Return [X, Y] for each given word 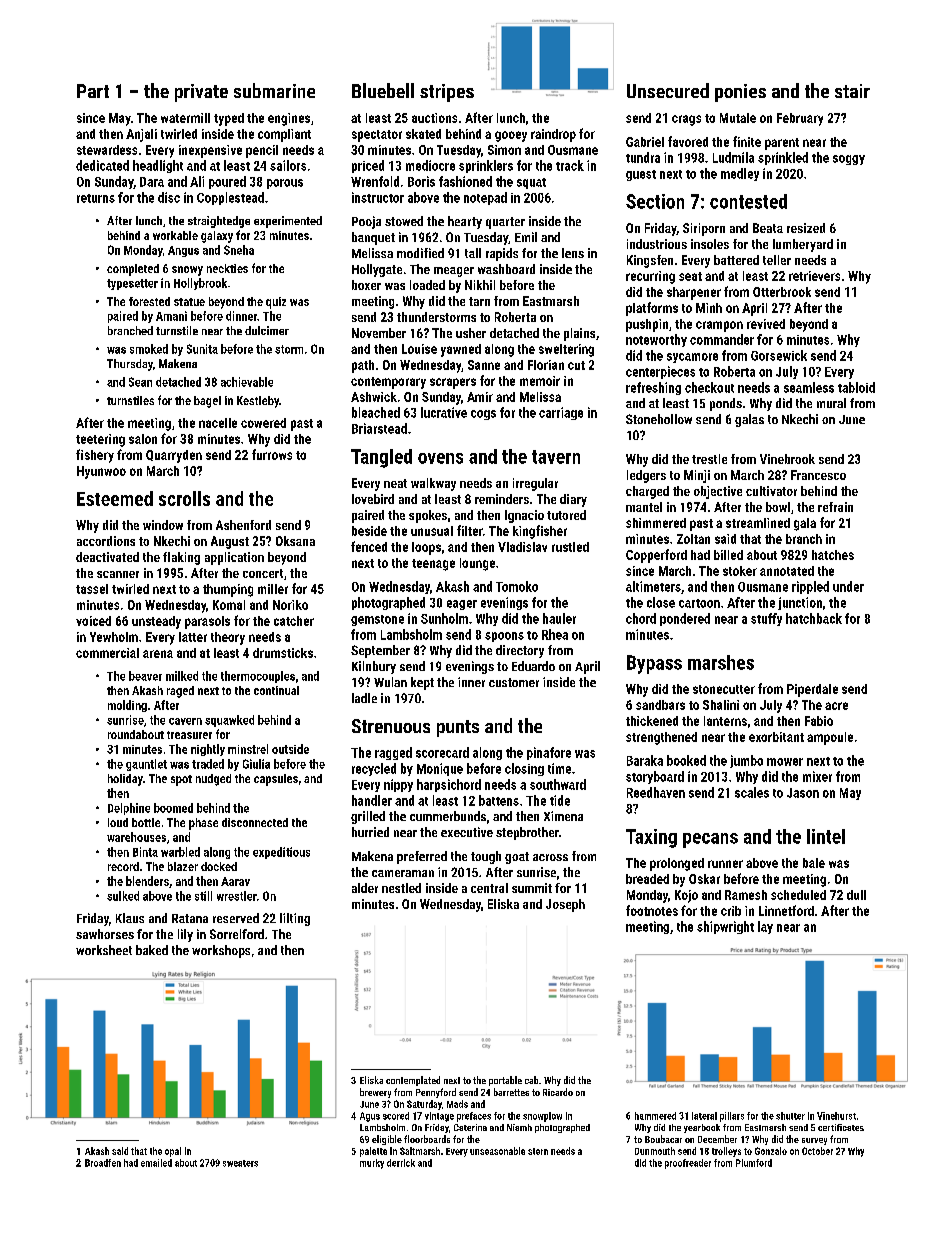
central [489, 888]
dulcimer [267, 330]
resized [806, 228]
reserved [236, 918]
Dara [152, 182]
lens [573, 253]
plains [579, 334]
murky [372, 1164]
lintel [826, 836]
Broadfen [103, 1163]
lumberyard [803, 245]
